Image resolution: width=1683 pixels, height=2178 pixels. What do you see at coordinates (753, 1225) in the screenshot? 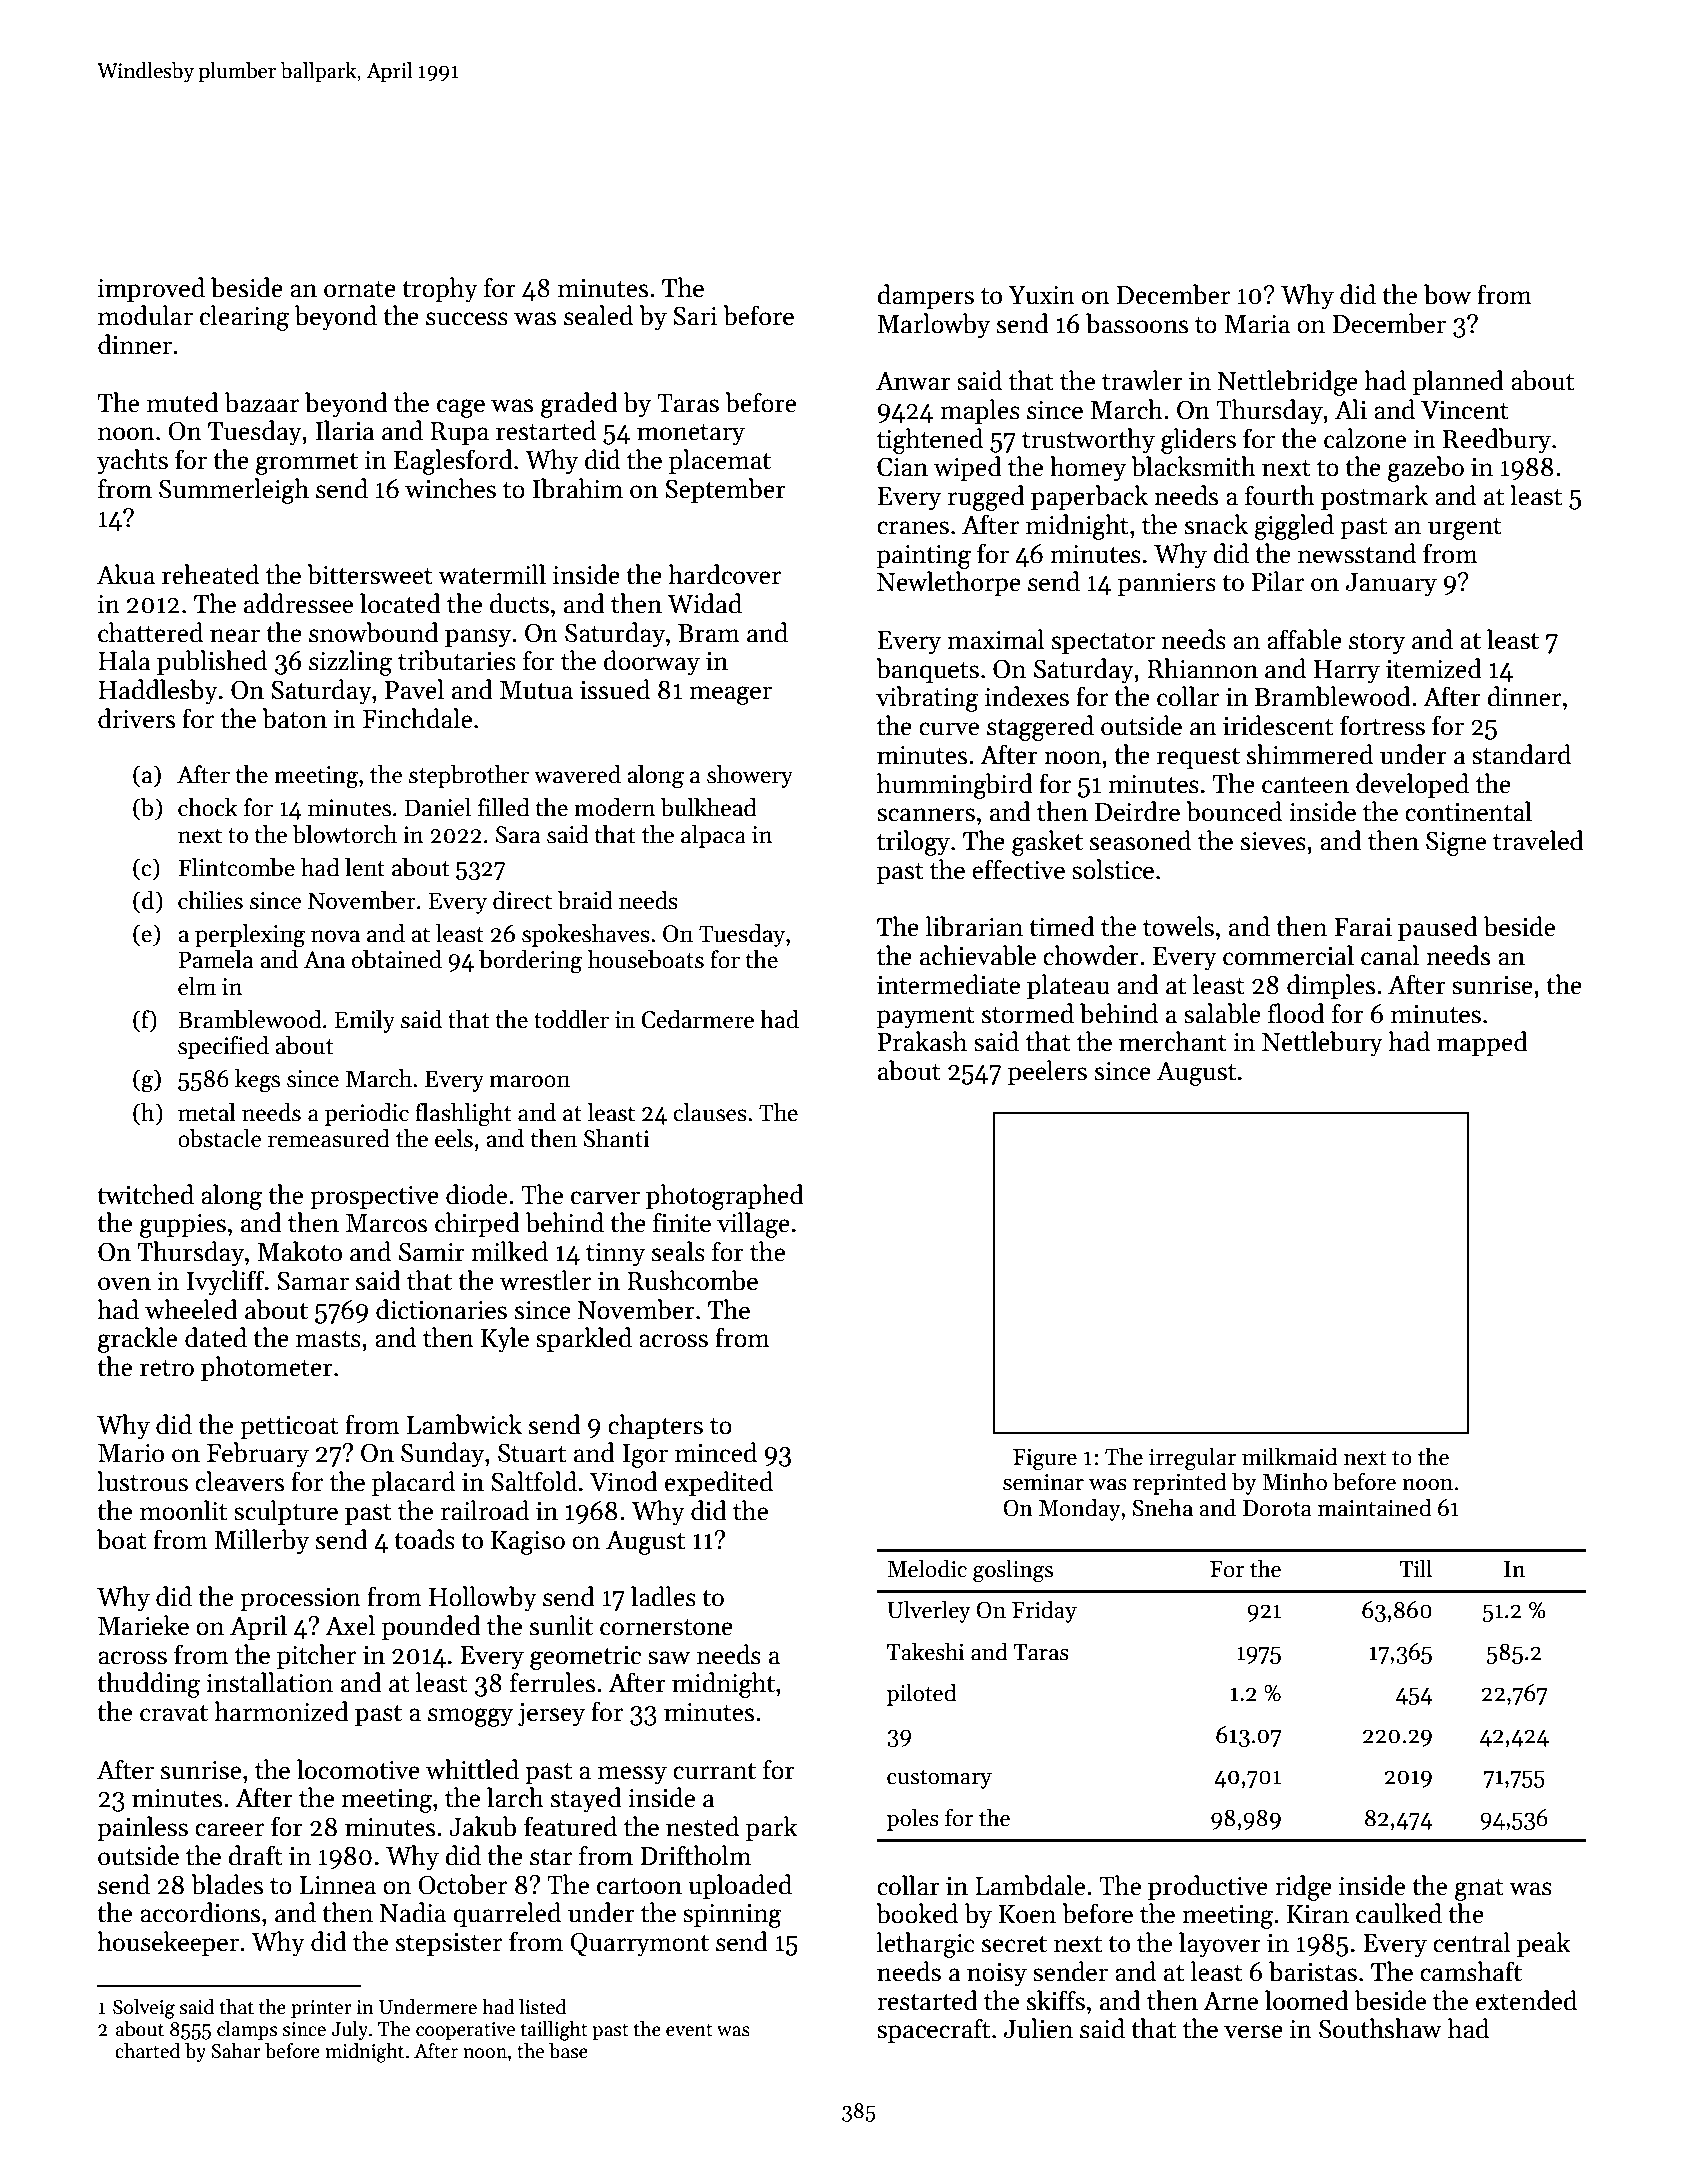
I see `village` at bounding box center [753, 1225].
